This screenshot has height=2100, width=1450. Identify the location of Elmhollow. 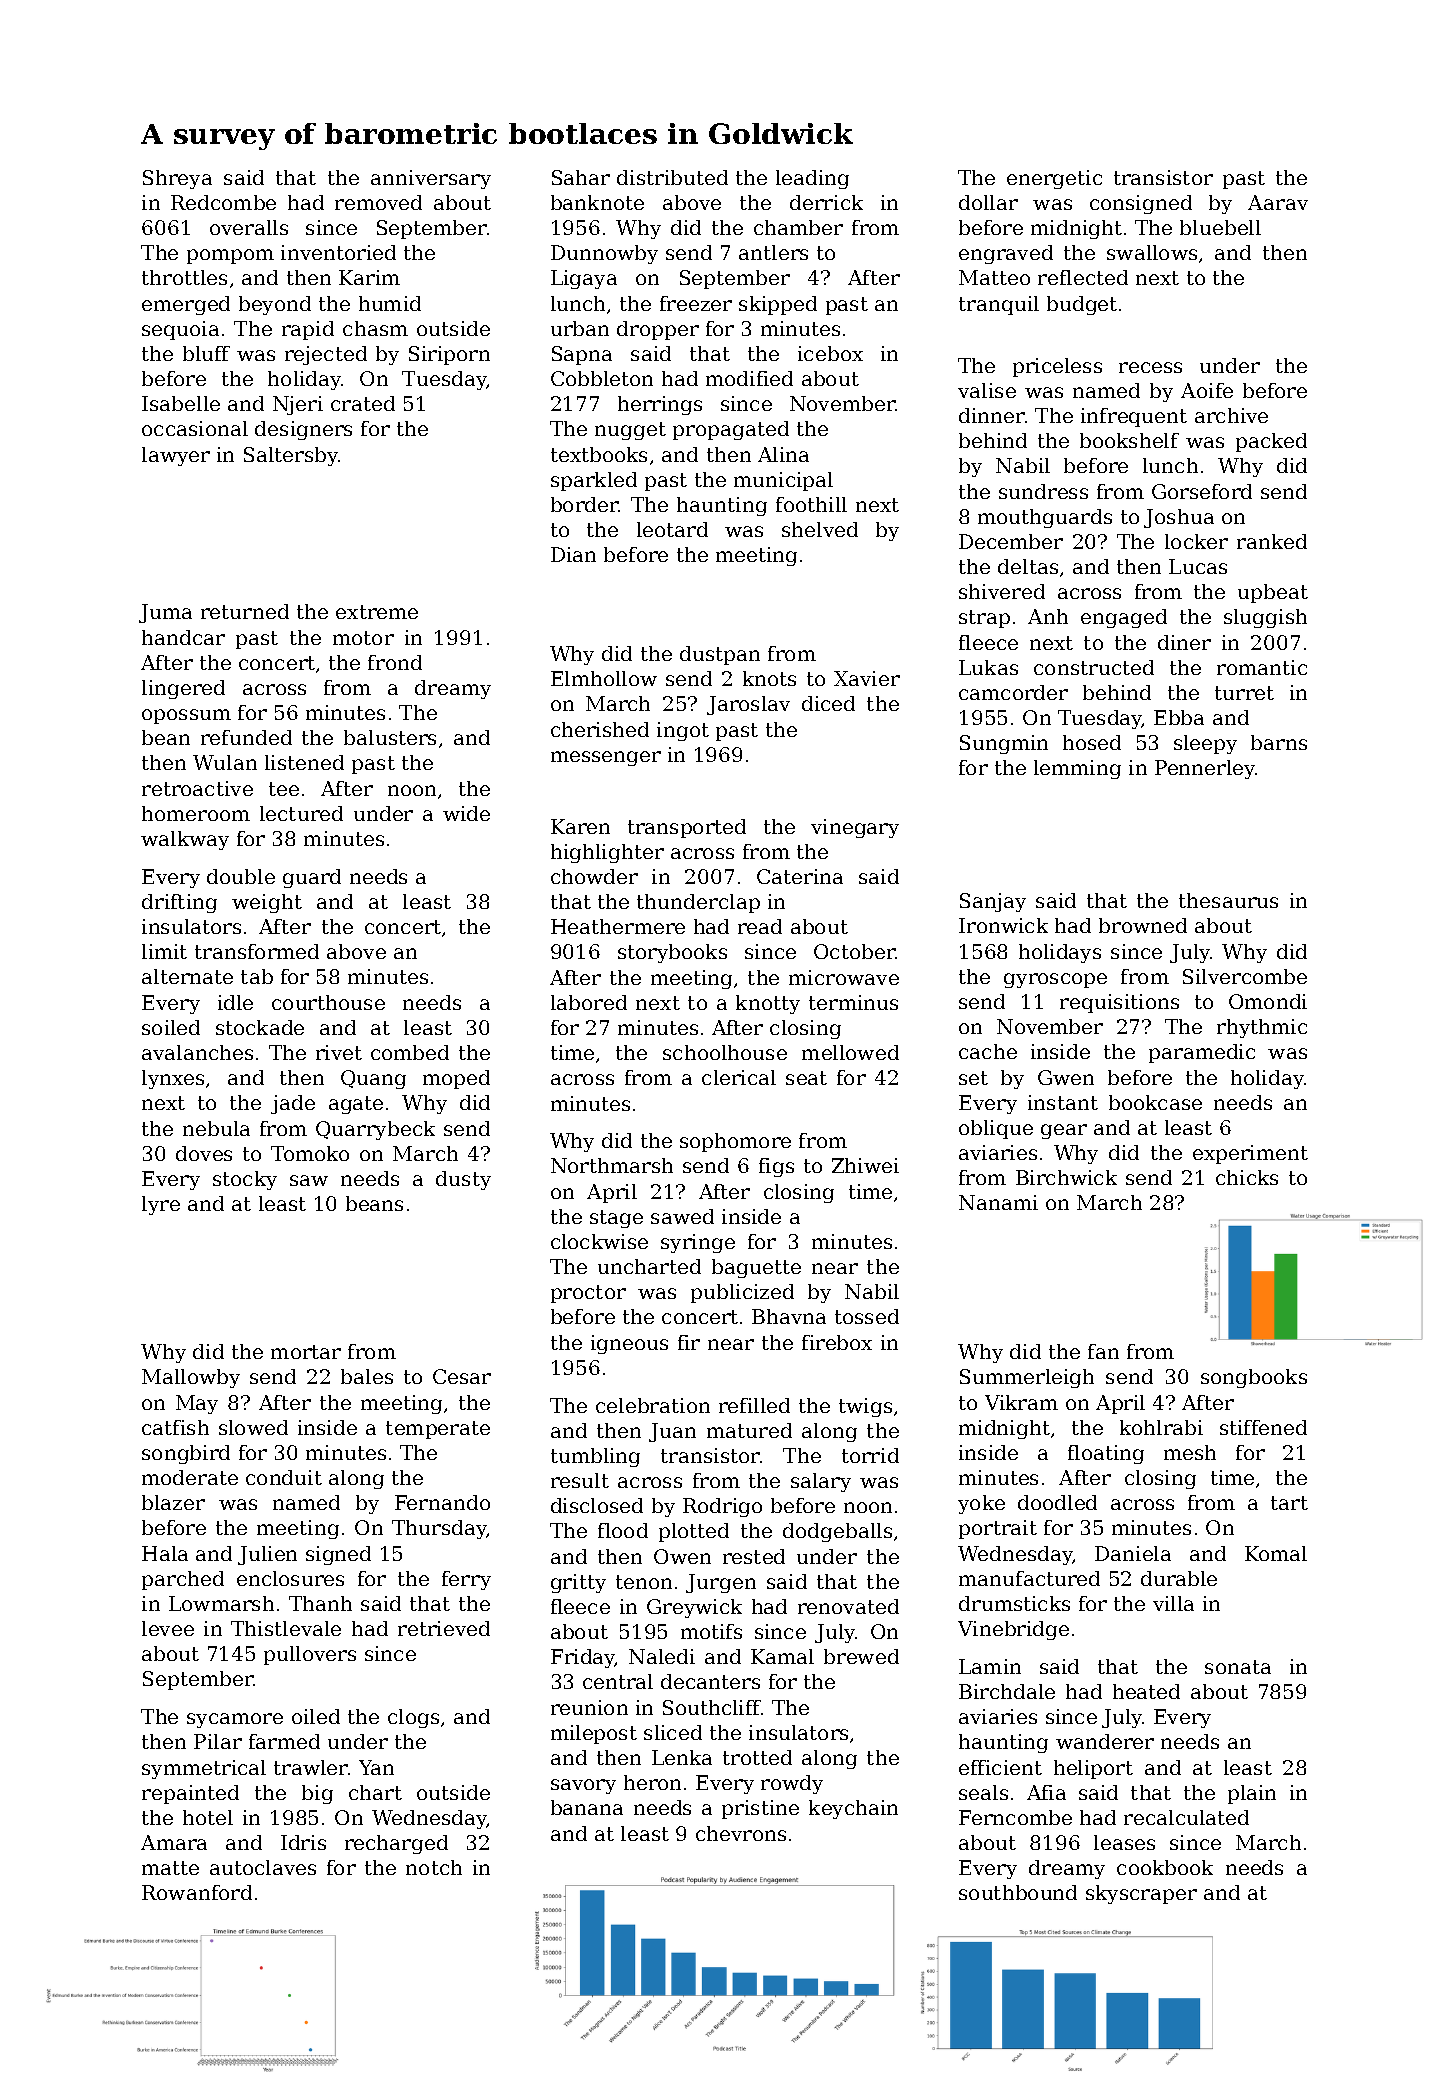
(604, 678).
